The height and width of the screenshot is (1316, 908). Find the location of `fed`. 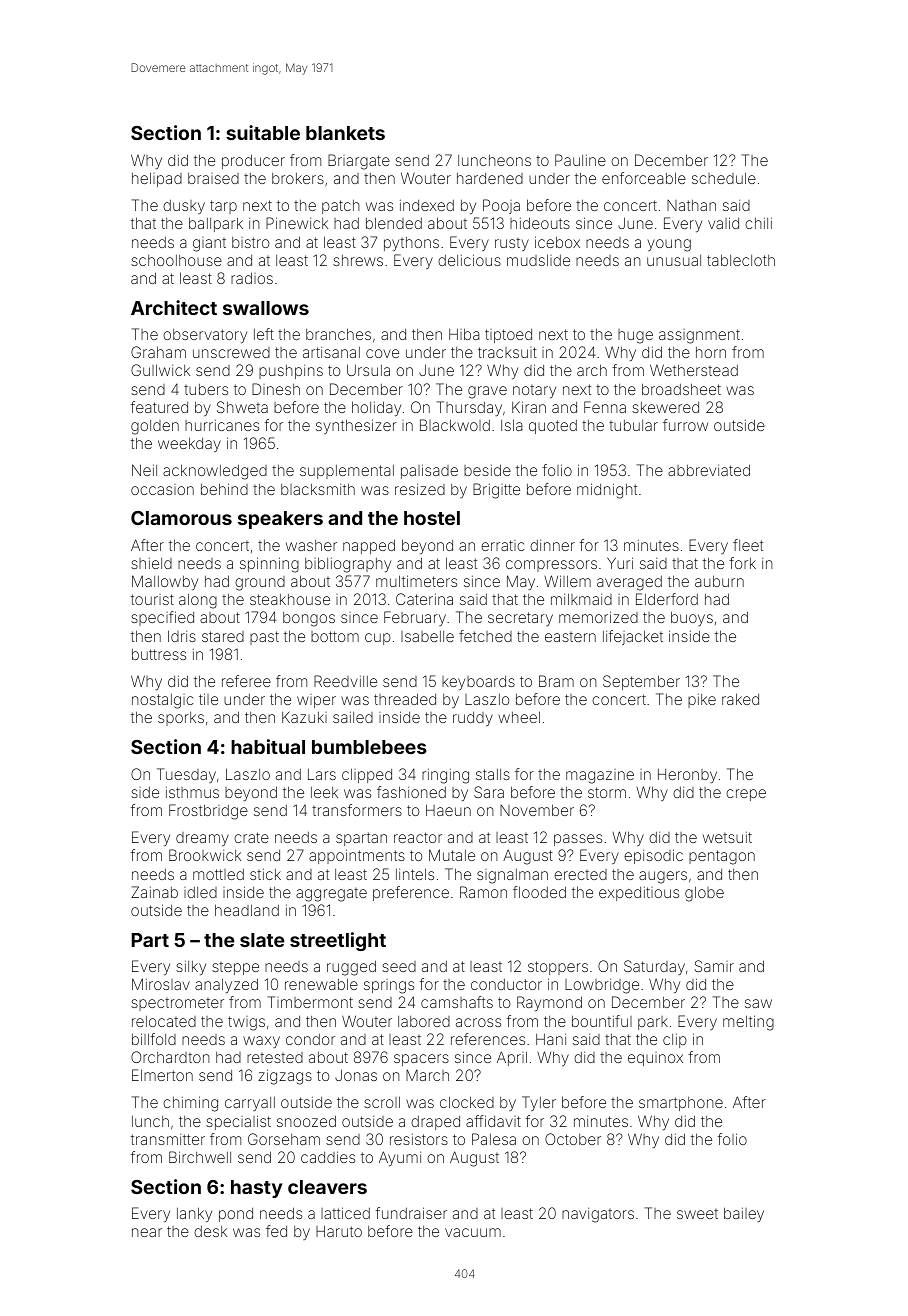

fed is located at coordinates (276, 1231).
